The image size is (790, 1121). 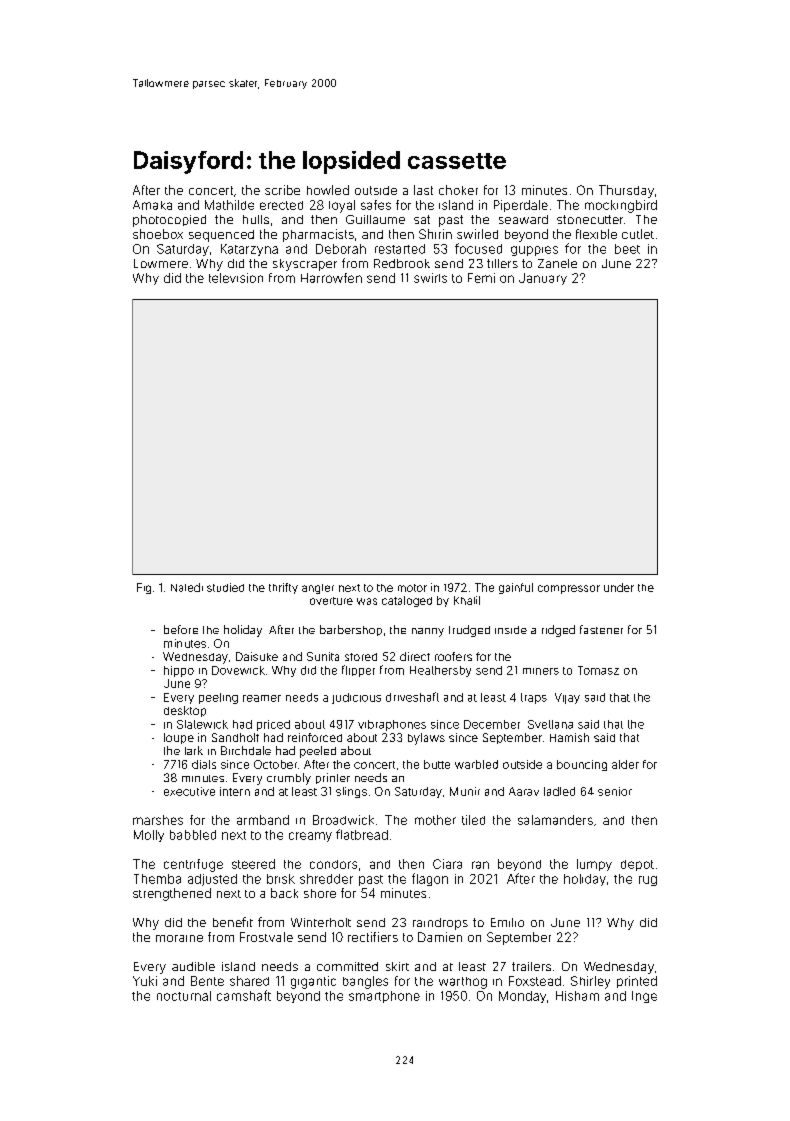 I want to click on Yuki, so click(x=145, y=981).
